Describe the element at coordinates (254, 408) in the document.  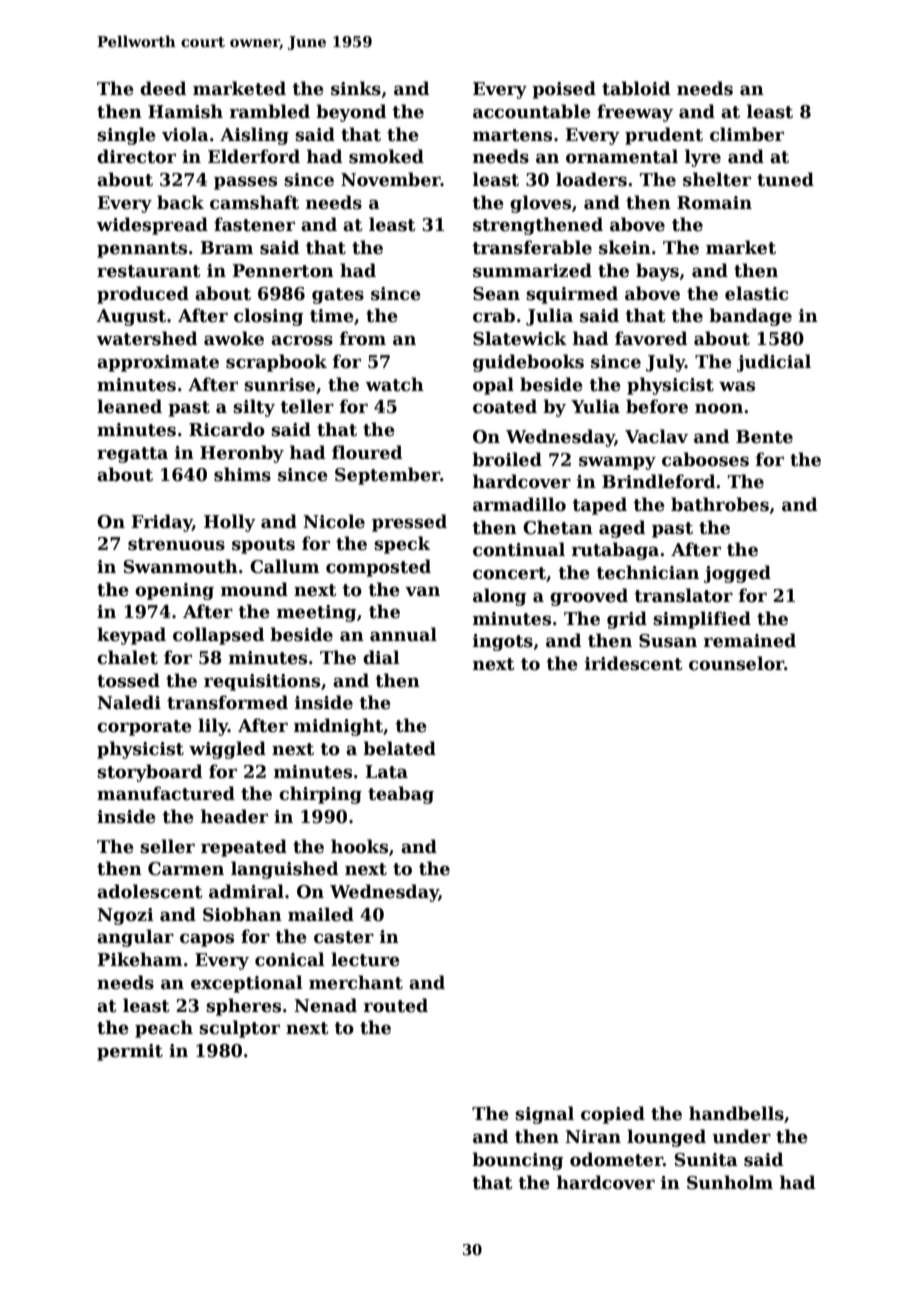
I see `silty` at that location.
